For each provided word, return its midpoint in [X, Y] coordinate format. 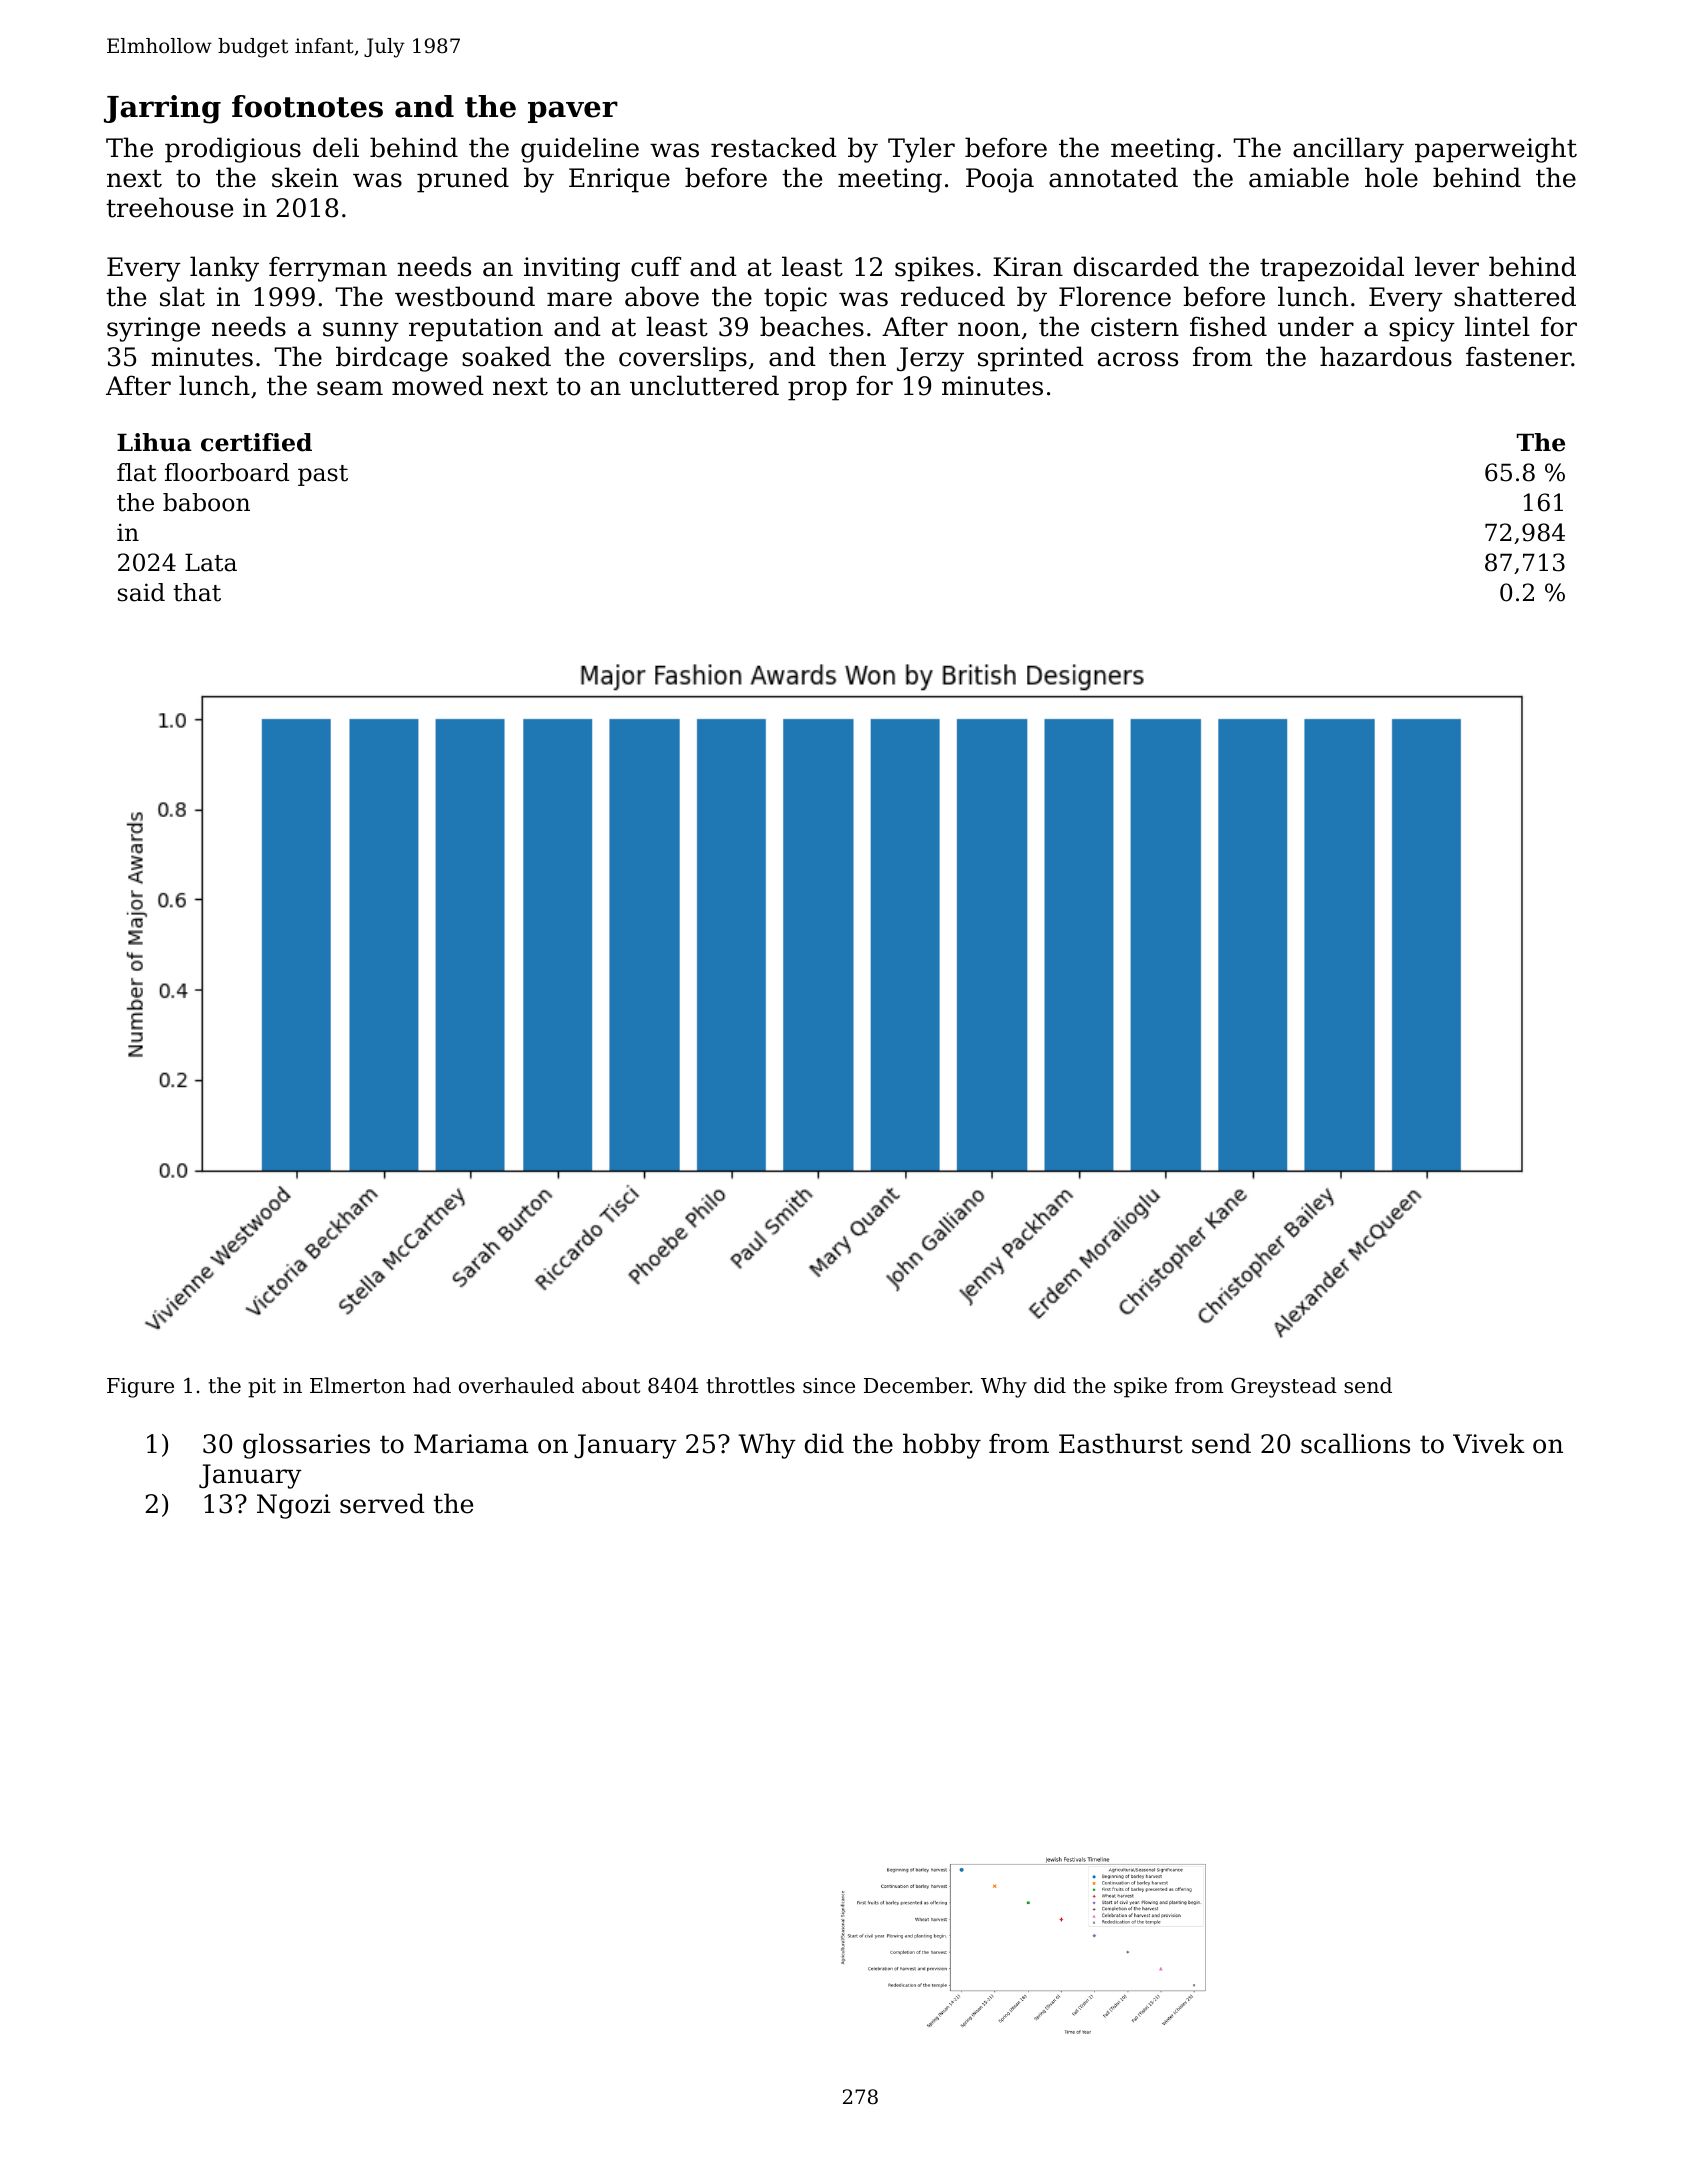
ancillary [1348, 150]
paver [573, 112]
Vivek [1489, 1443]
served [382, 1503]
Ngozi [294, 1506]
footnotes [307, 106]
